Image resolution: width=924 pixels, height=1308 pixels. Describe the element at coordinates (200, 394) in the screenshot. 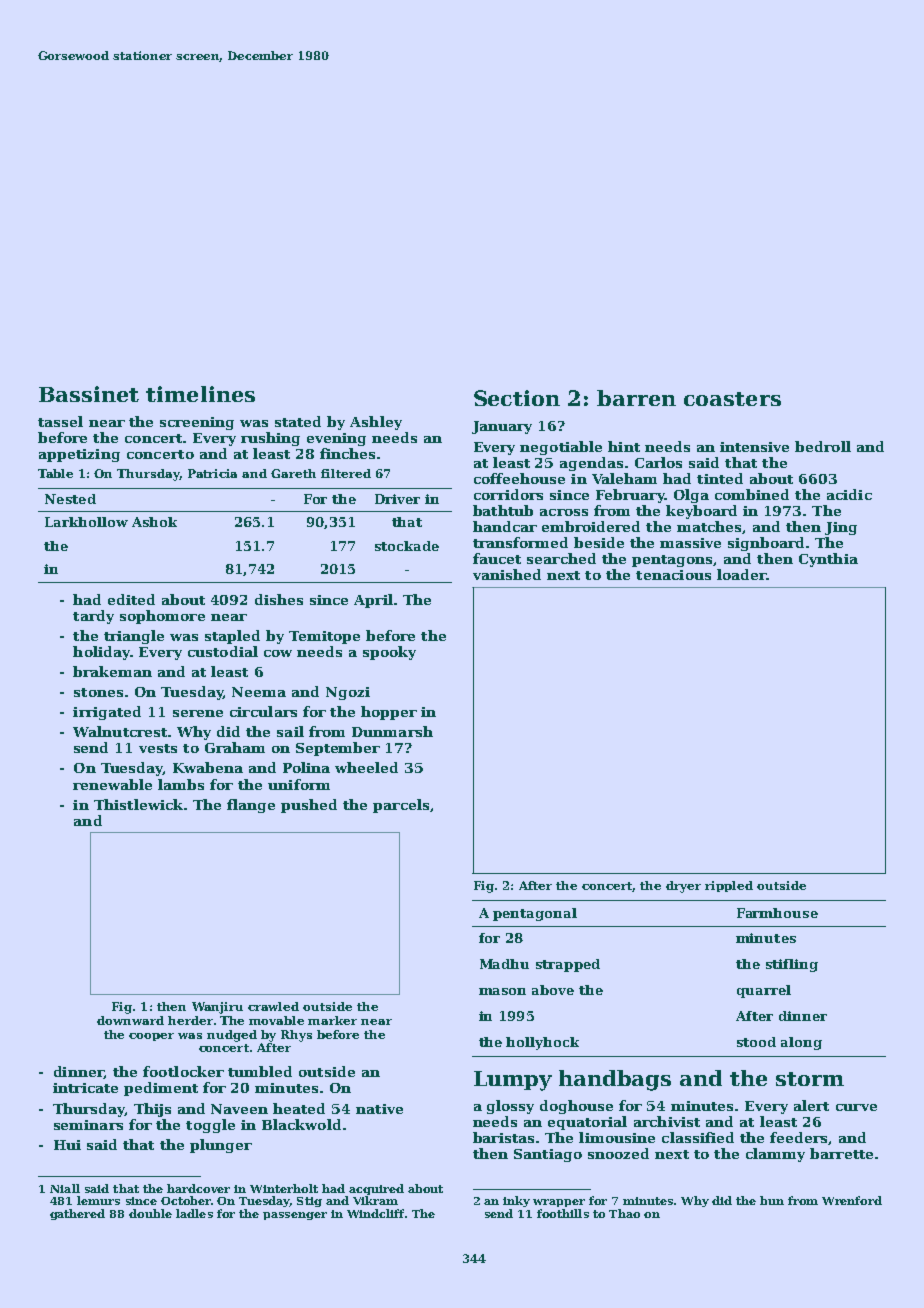

I see `timelines` at that location.
